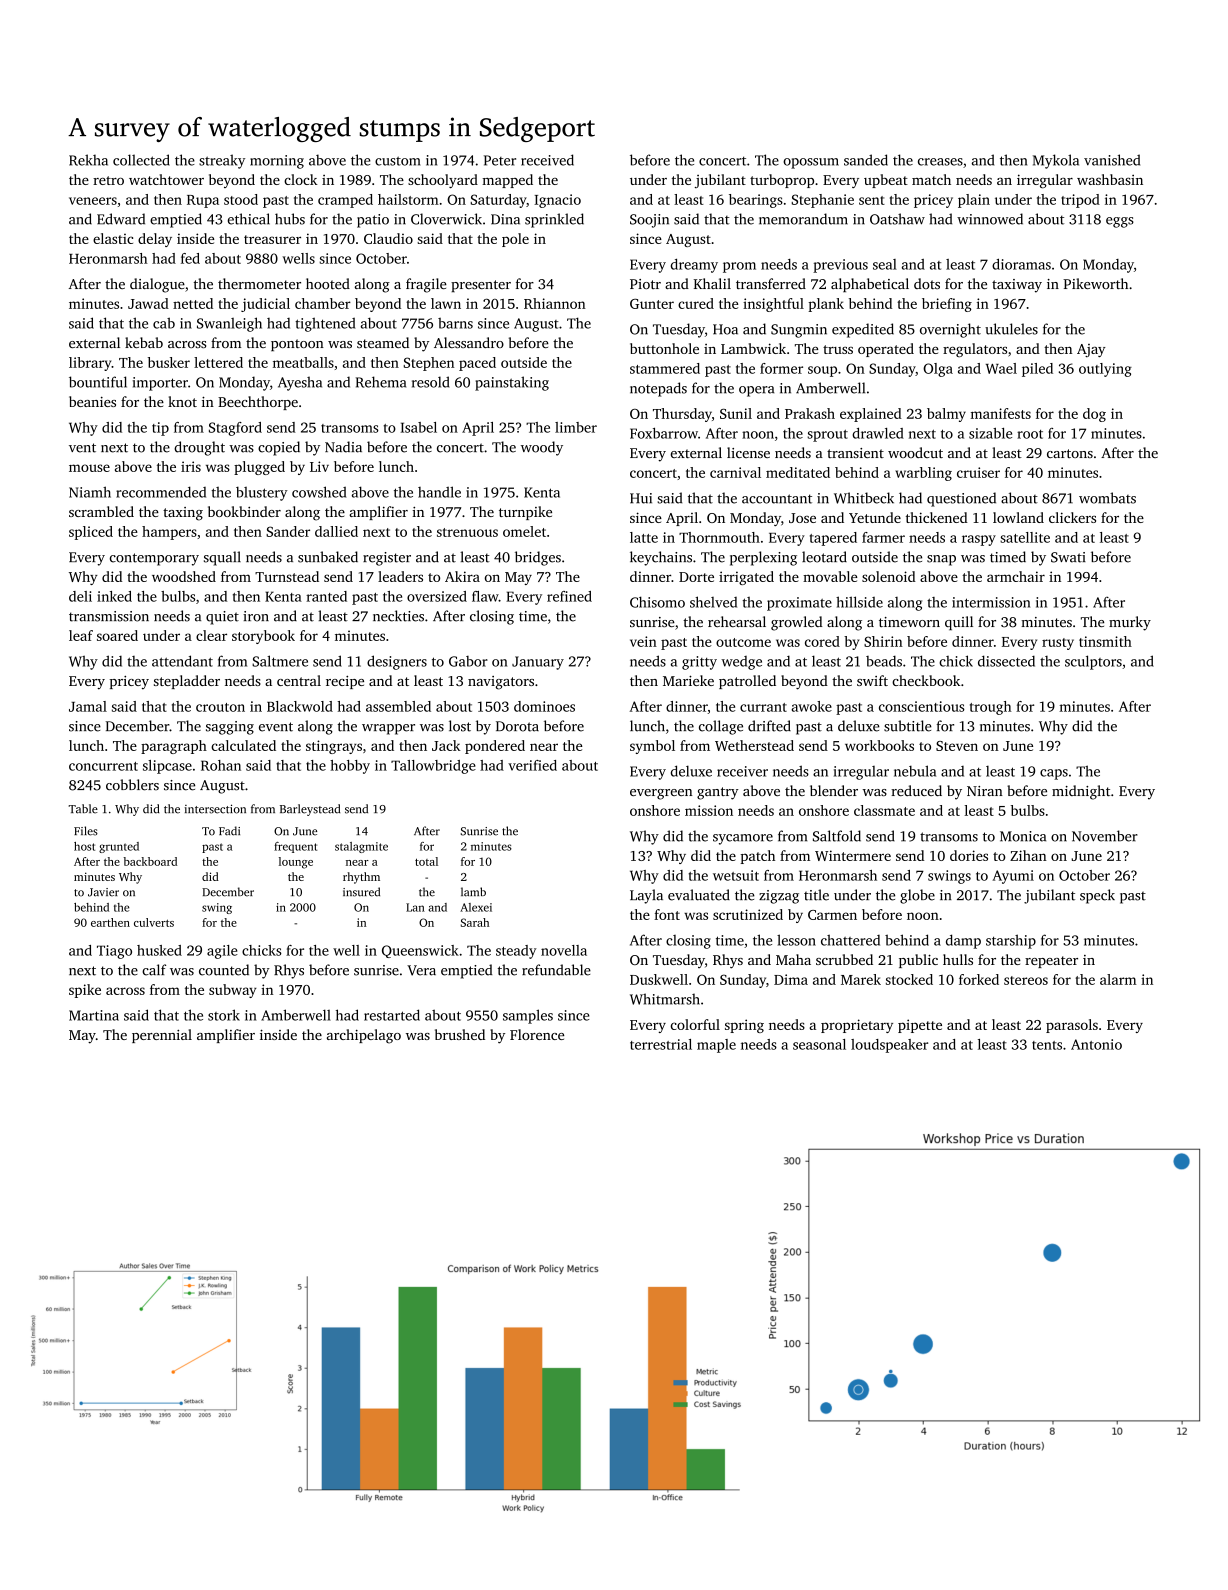 Image resolution: width=1228 pixels, height=1590 pixels. Describe the element at coordinates (90, 492) in the screenshot. I see `Niamh` at that location.
